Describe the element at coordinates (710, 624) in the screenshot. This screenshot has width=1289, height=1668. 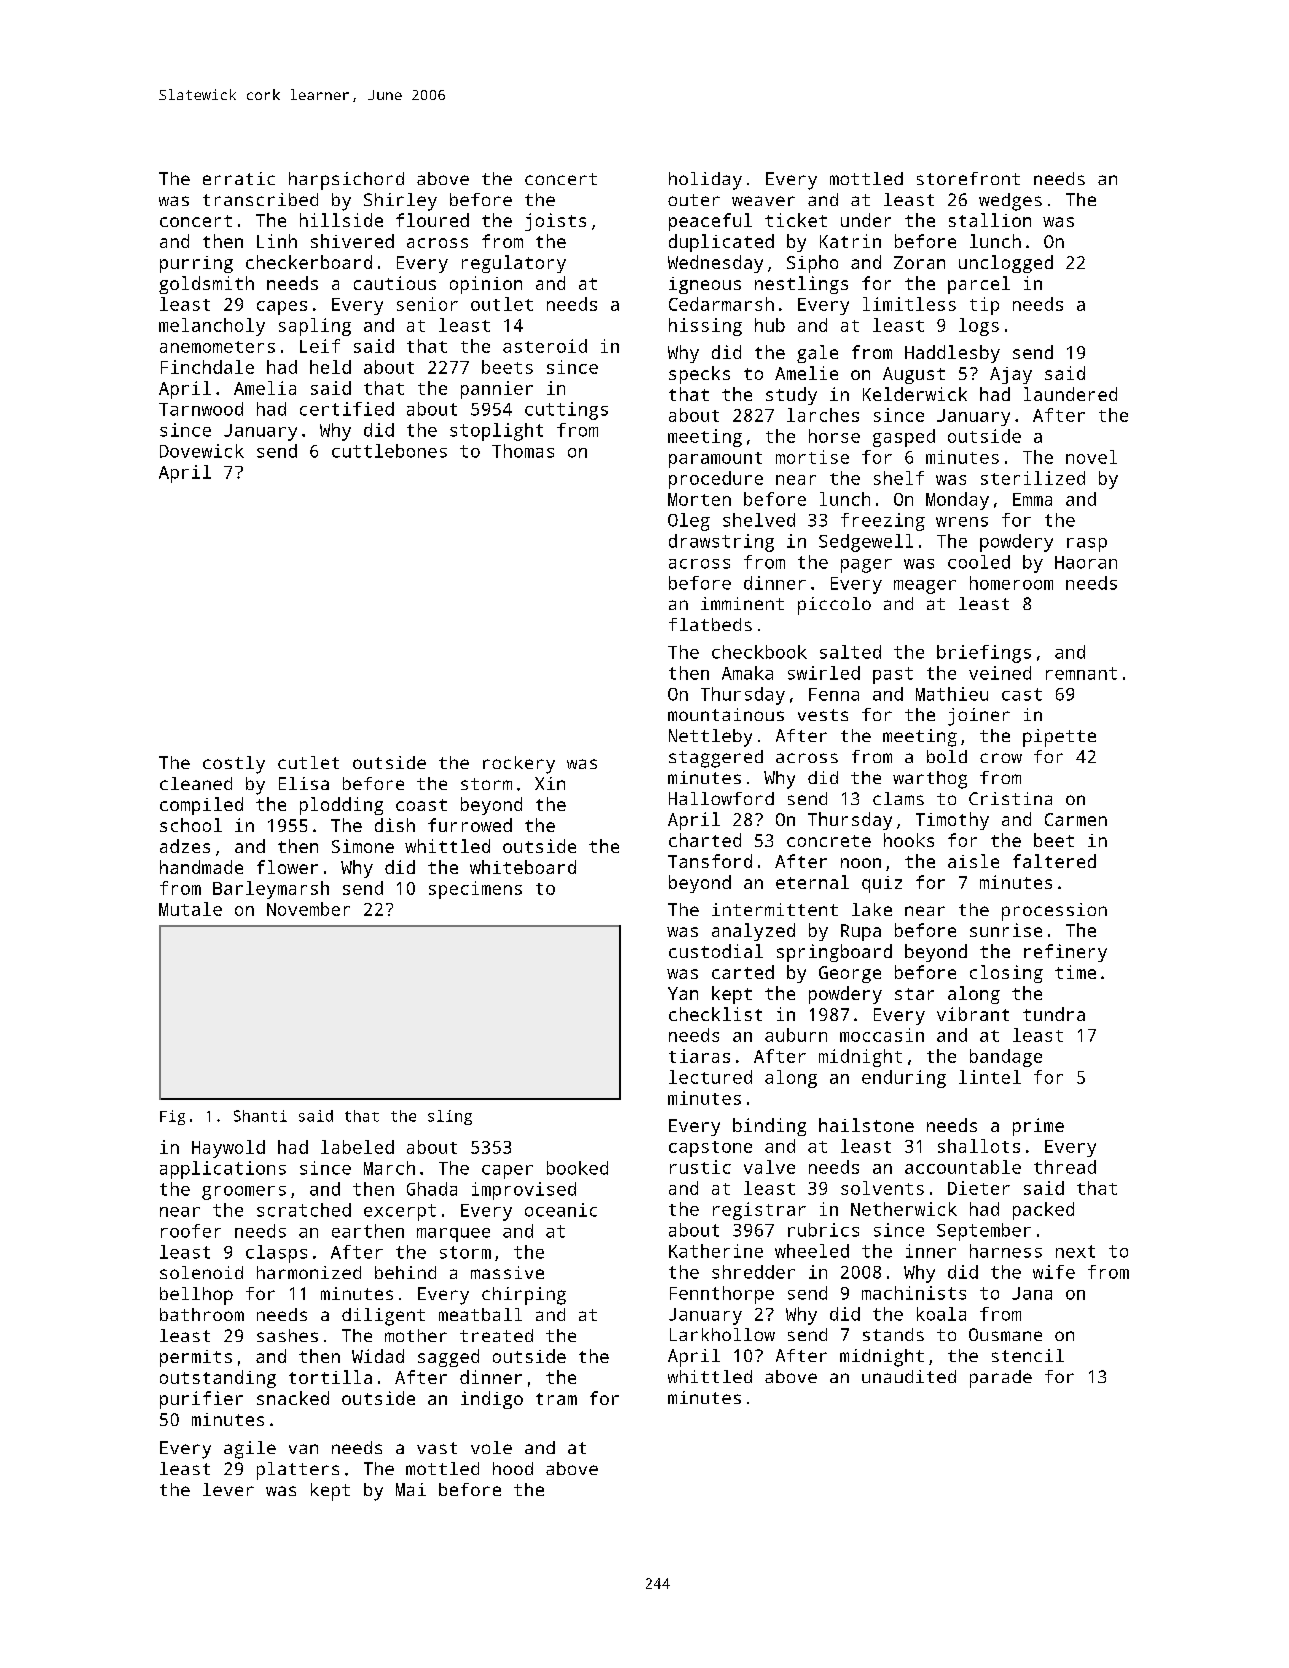
I see `flatbeds` at that location.
